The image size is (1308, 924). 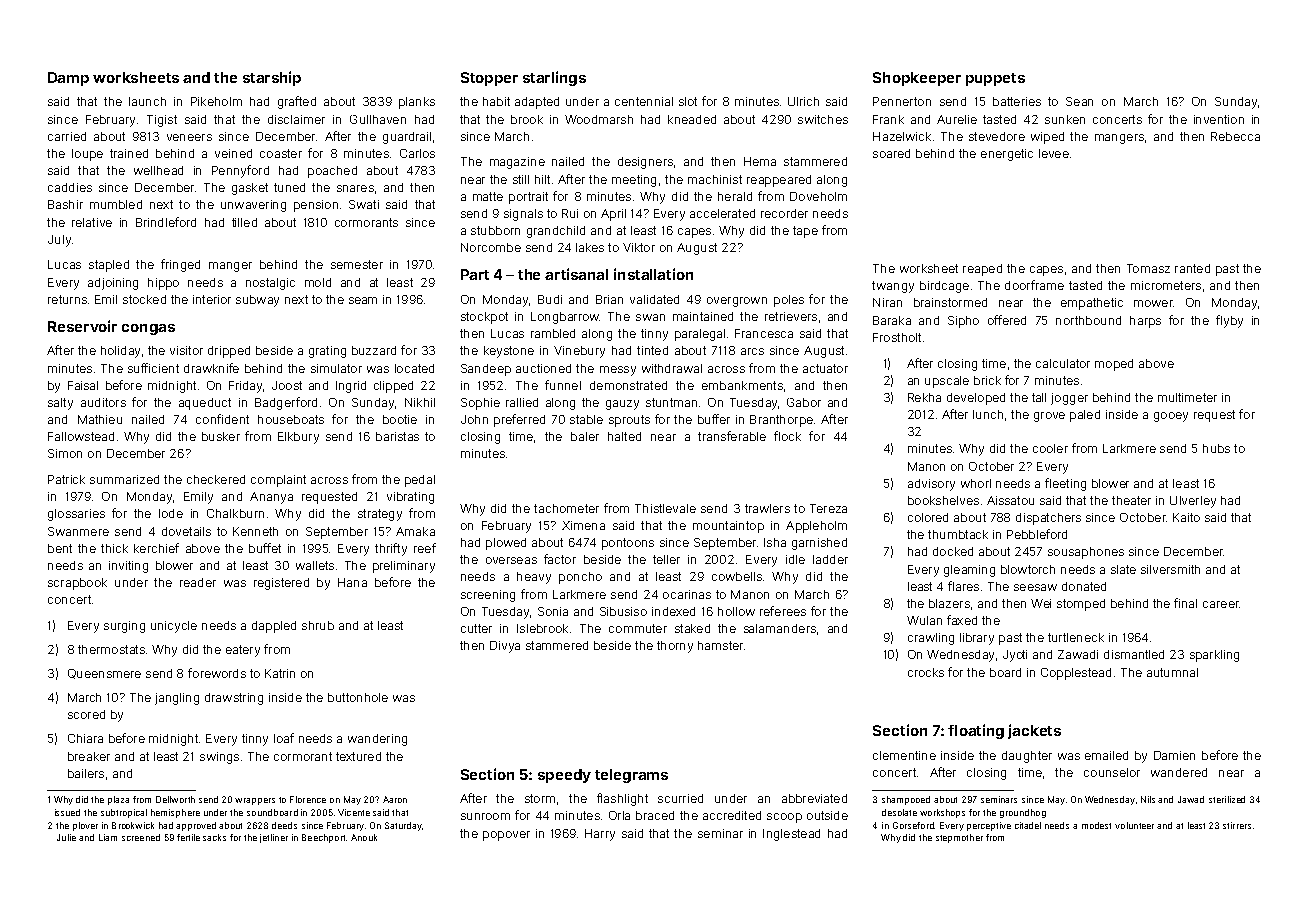 I want to click on puppets, so click(x=995, y=79).
